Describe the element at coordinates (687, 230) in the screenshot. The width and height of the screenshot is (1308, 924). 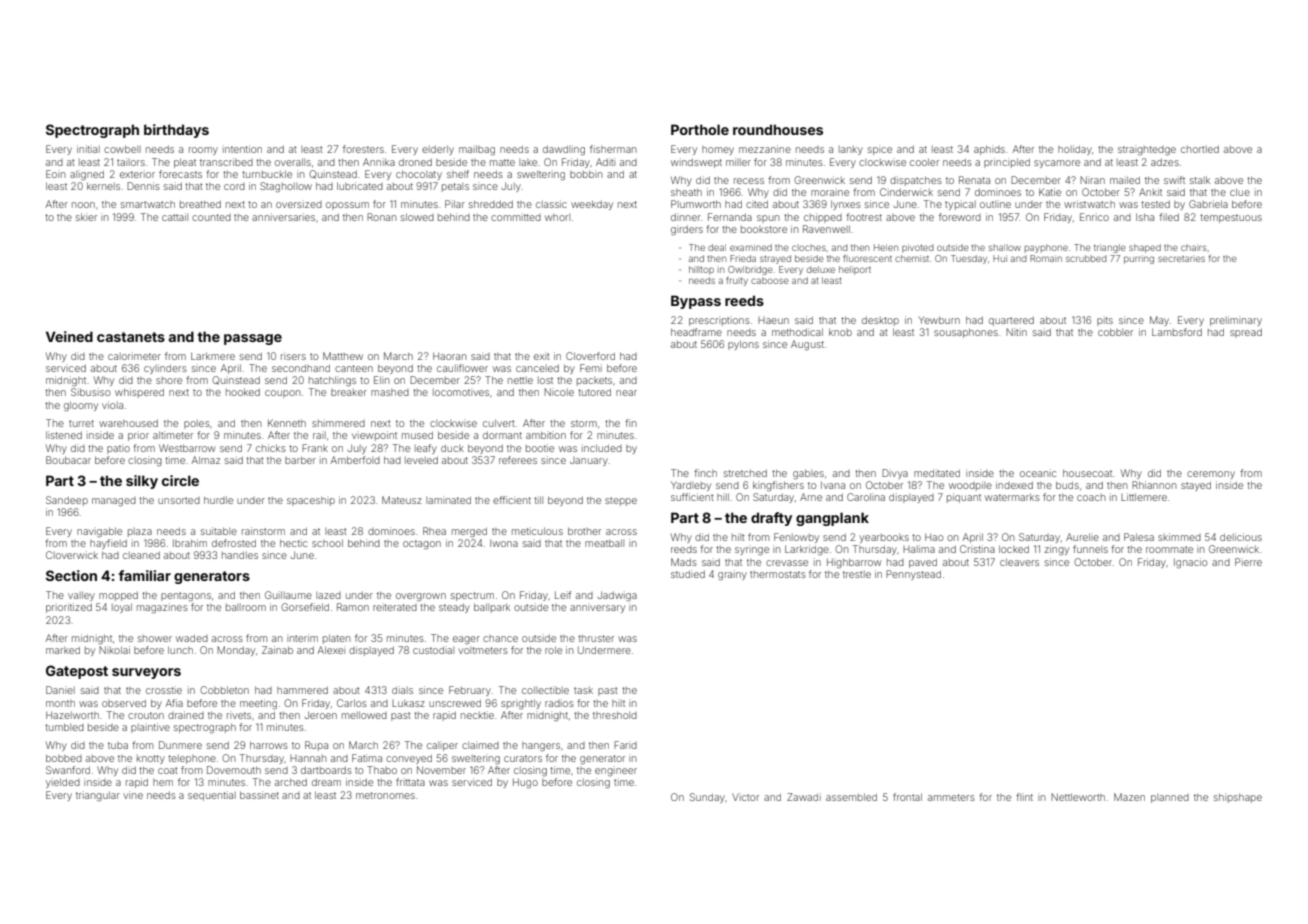
I see `girders` at that location.
